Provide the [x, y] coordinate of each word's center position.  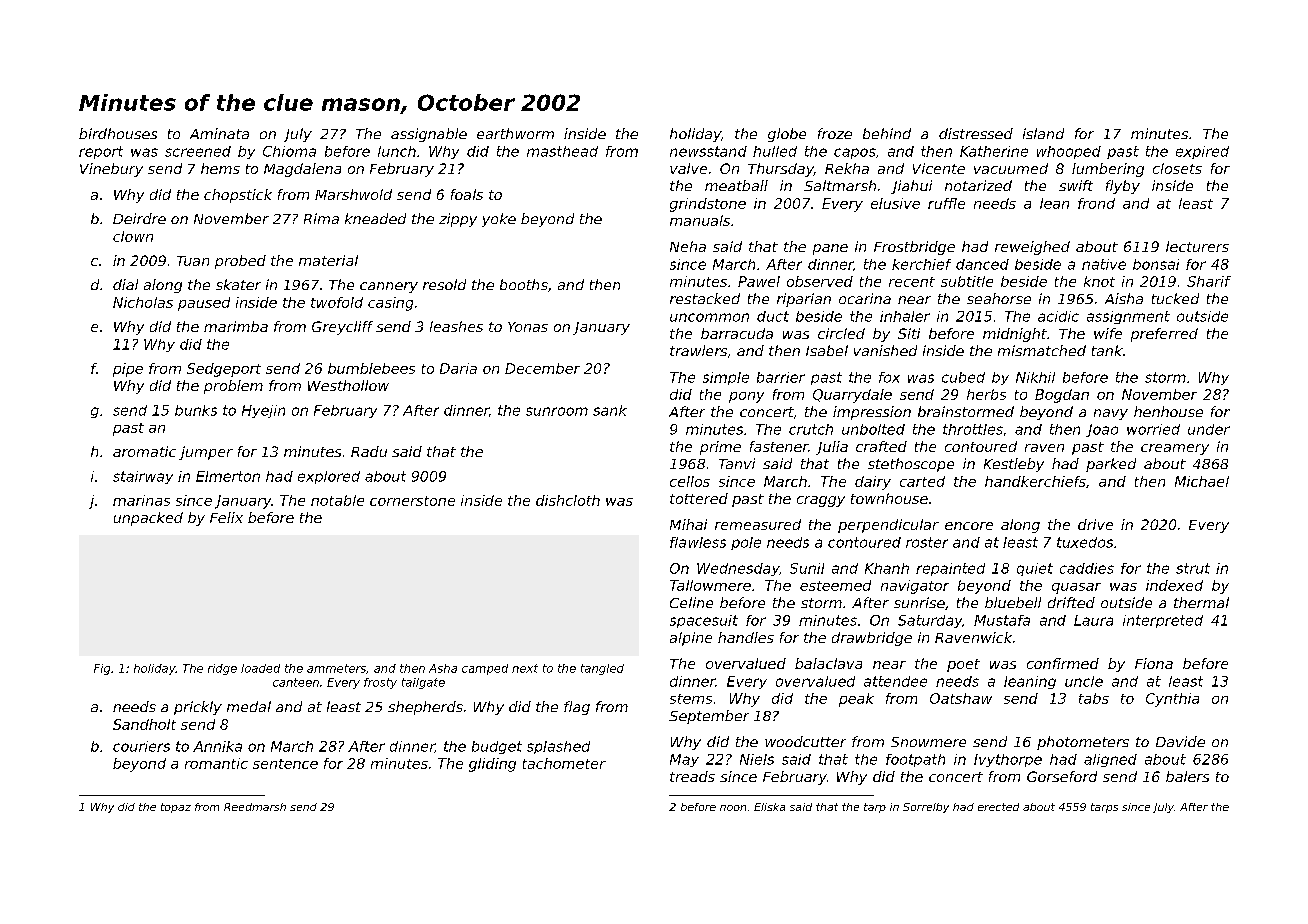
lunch [397, 151]
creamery [1175, 449]
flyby [1123, 187]
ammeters [336, 668]
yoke [499, 220]
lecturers [1197, 246]
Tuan [193, 261]
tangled [602, 669]
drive [1095, 524]
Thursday [781, 170]
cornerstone [412, 501]
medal [249, 706]
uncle [1084, 681]
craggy [821, 501]
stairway [143, 477]
